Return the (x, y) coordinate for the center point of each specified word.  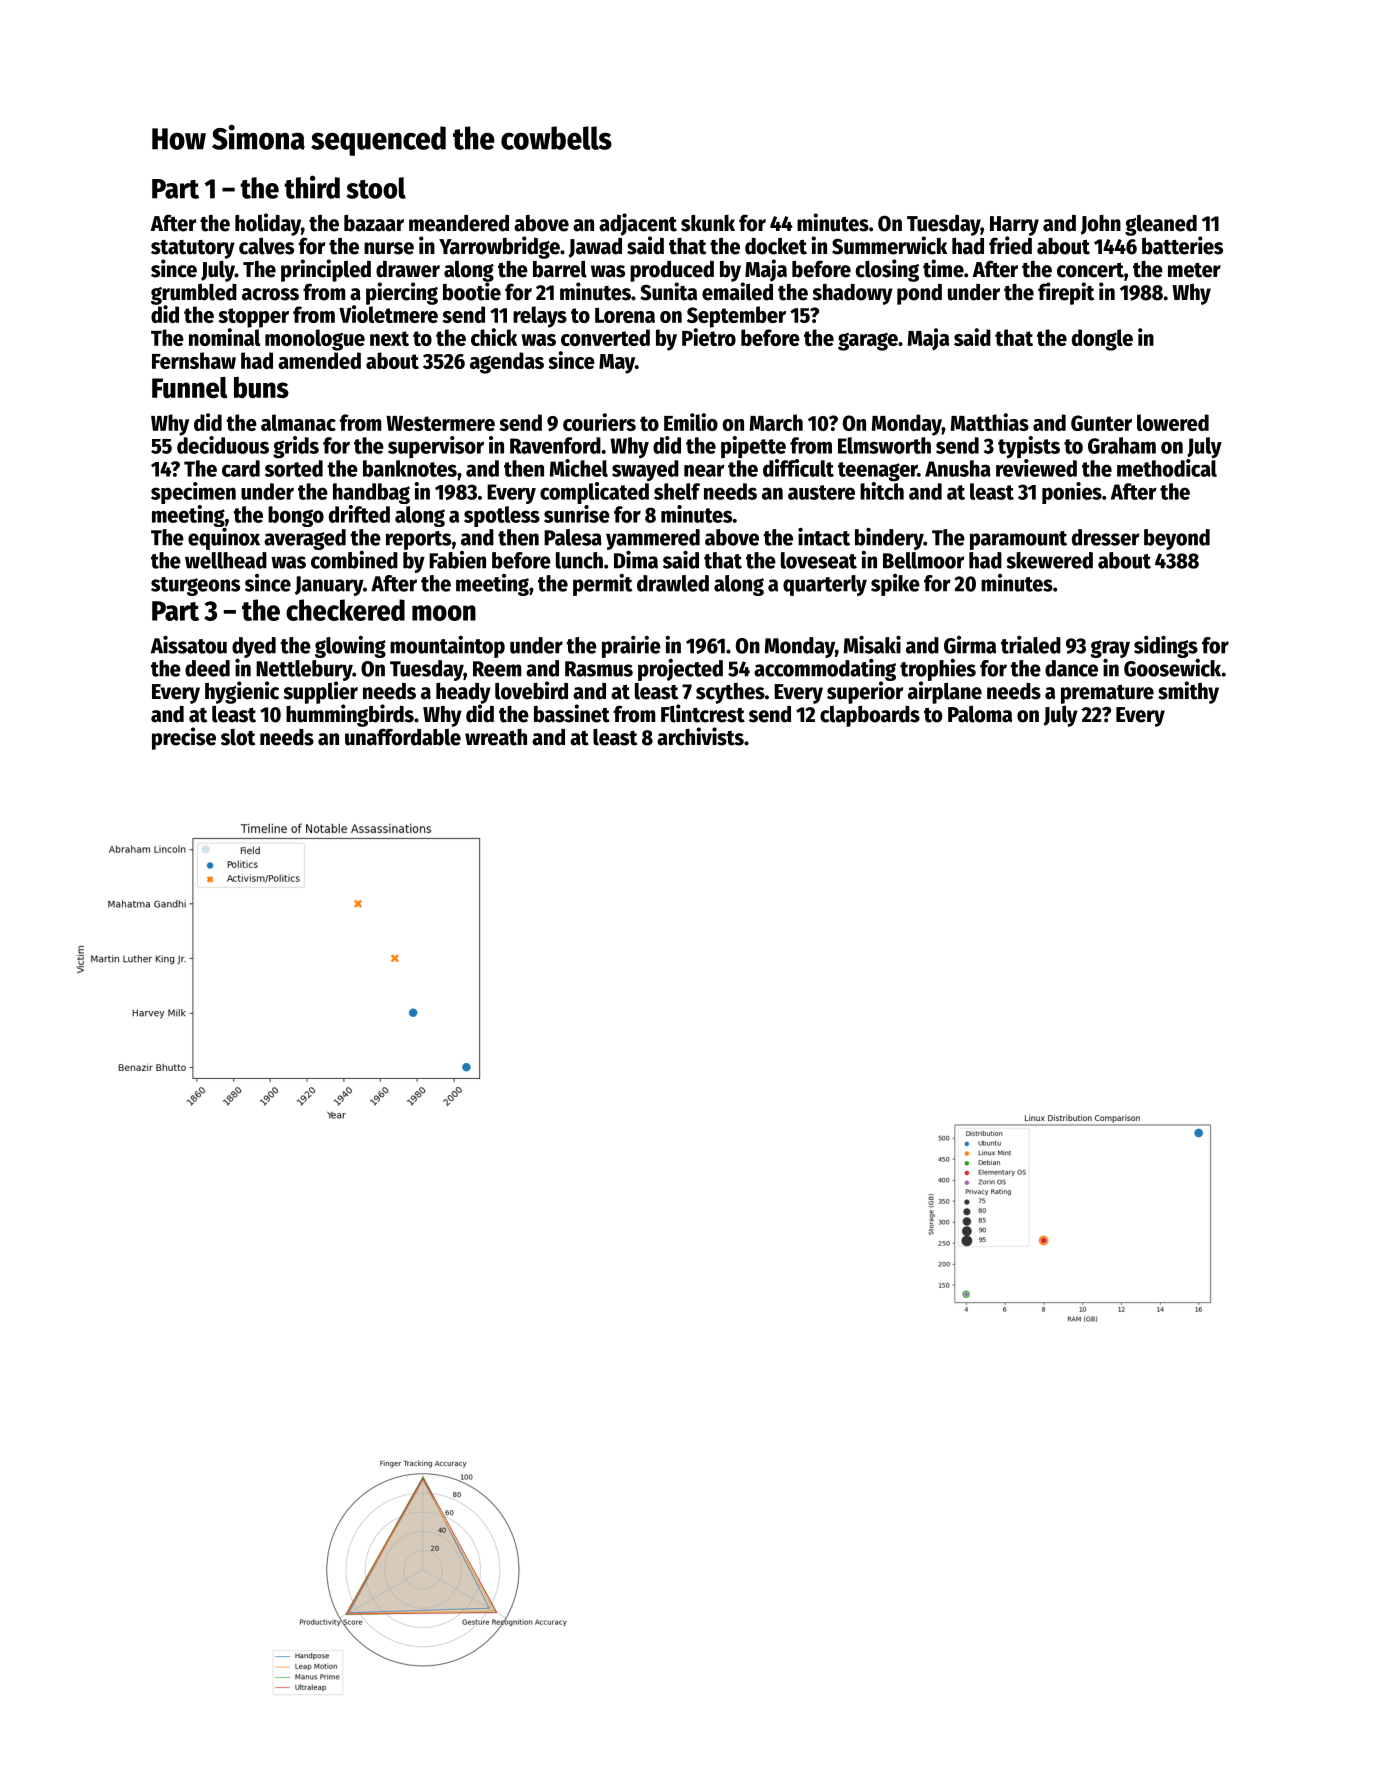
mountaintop (447, 647)
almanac (298, 422)
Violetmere (388, 314)
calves (266, 246)
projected (680, 670)
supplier (320, 692)
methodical (1167, 468)
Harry (1014, 226)
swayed (645, 470)
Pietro (709, 337)
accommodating (825, 670)
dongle (1102, 340)
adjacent (638, 224)
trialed (1031, 645)
